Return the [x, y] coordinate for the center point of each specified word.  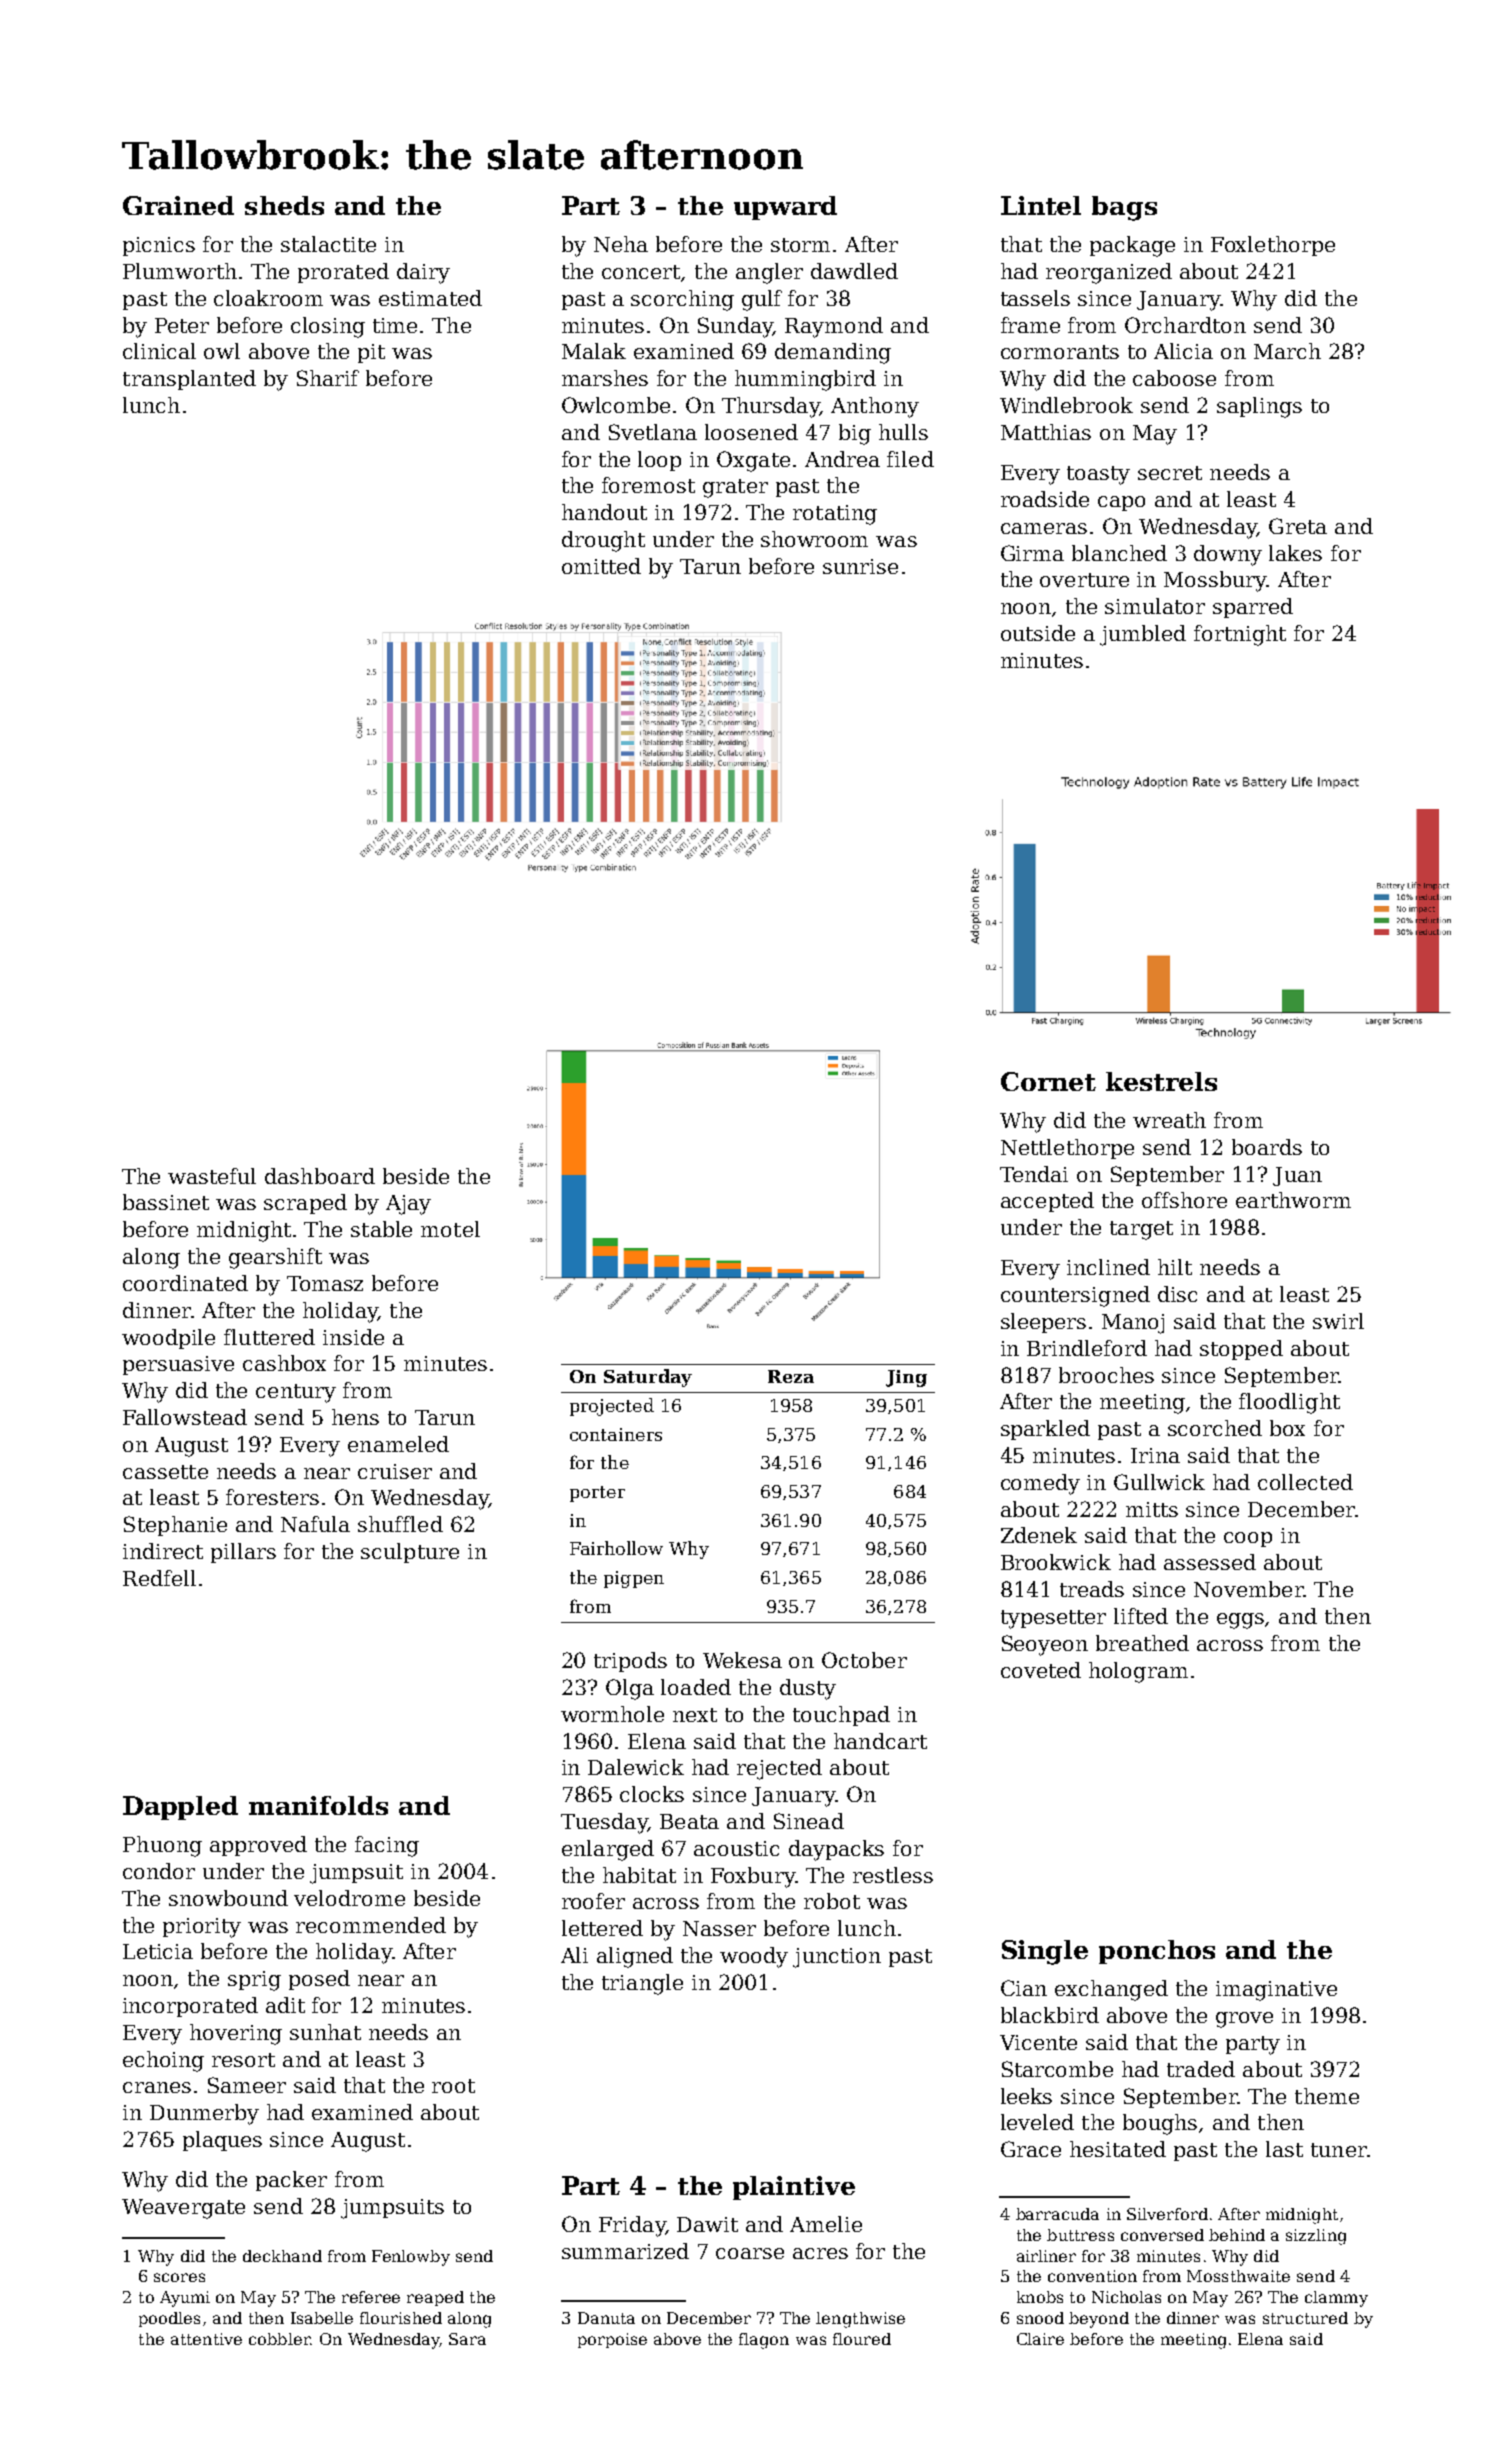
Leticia [158, 1951]
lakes [1295, 553]
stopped [1241, 1350]
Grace [1031, 2149]
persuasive [178, 1365]
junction [837, 1958]
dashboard [320, 1176]
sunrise [860, 566]
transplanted [189, 380]
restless [893, 1875]
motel [450, 1229]
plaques [222, 2141]
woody [754, 1957]
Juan [1297, 1176]
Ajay [408, 1205]
